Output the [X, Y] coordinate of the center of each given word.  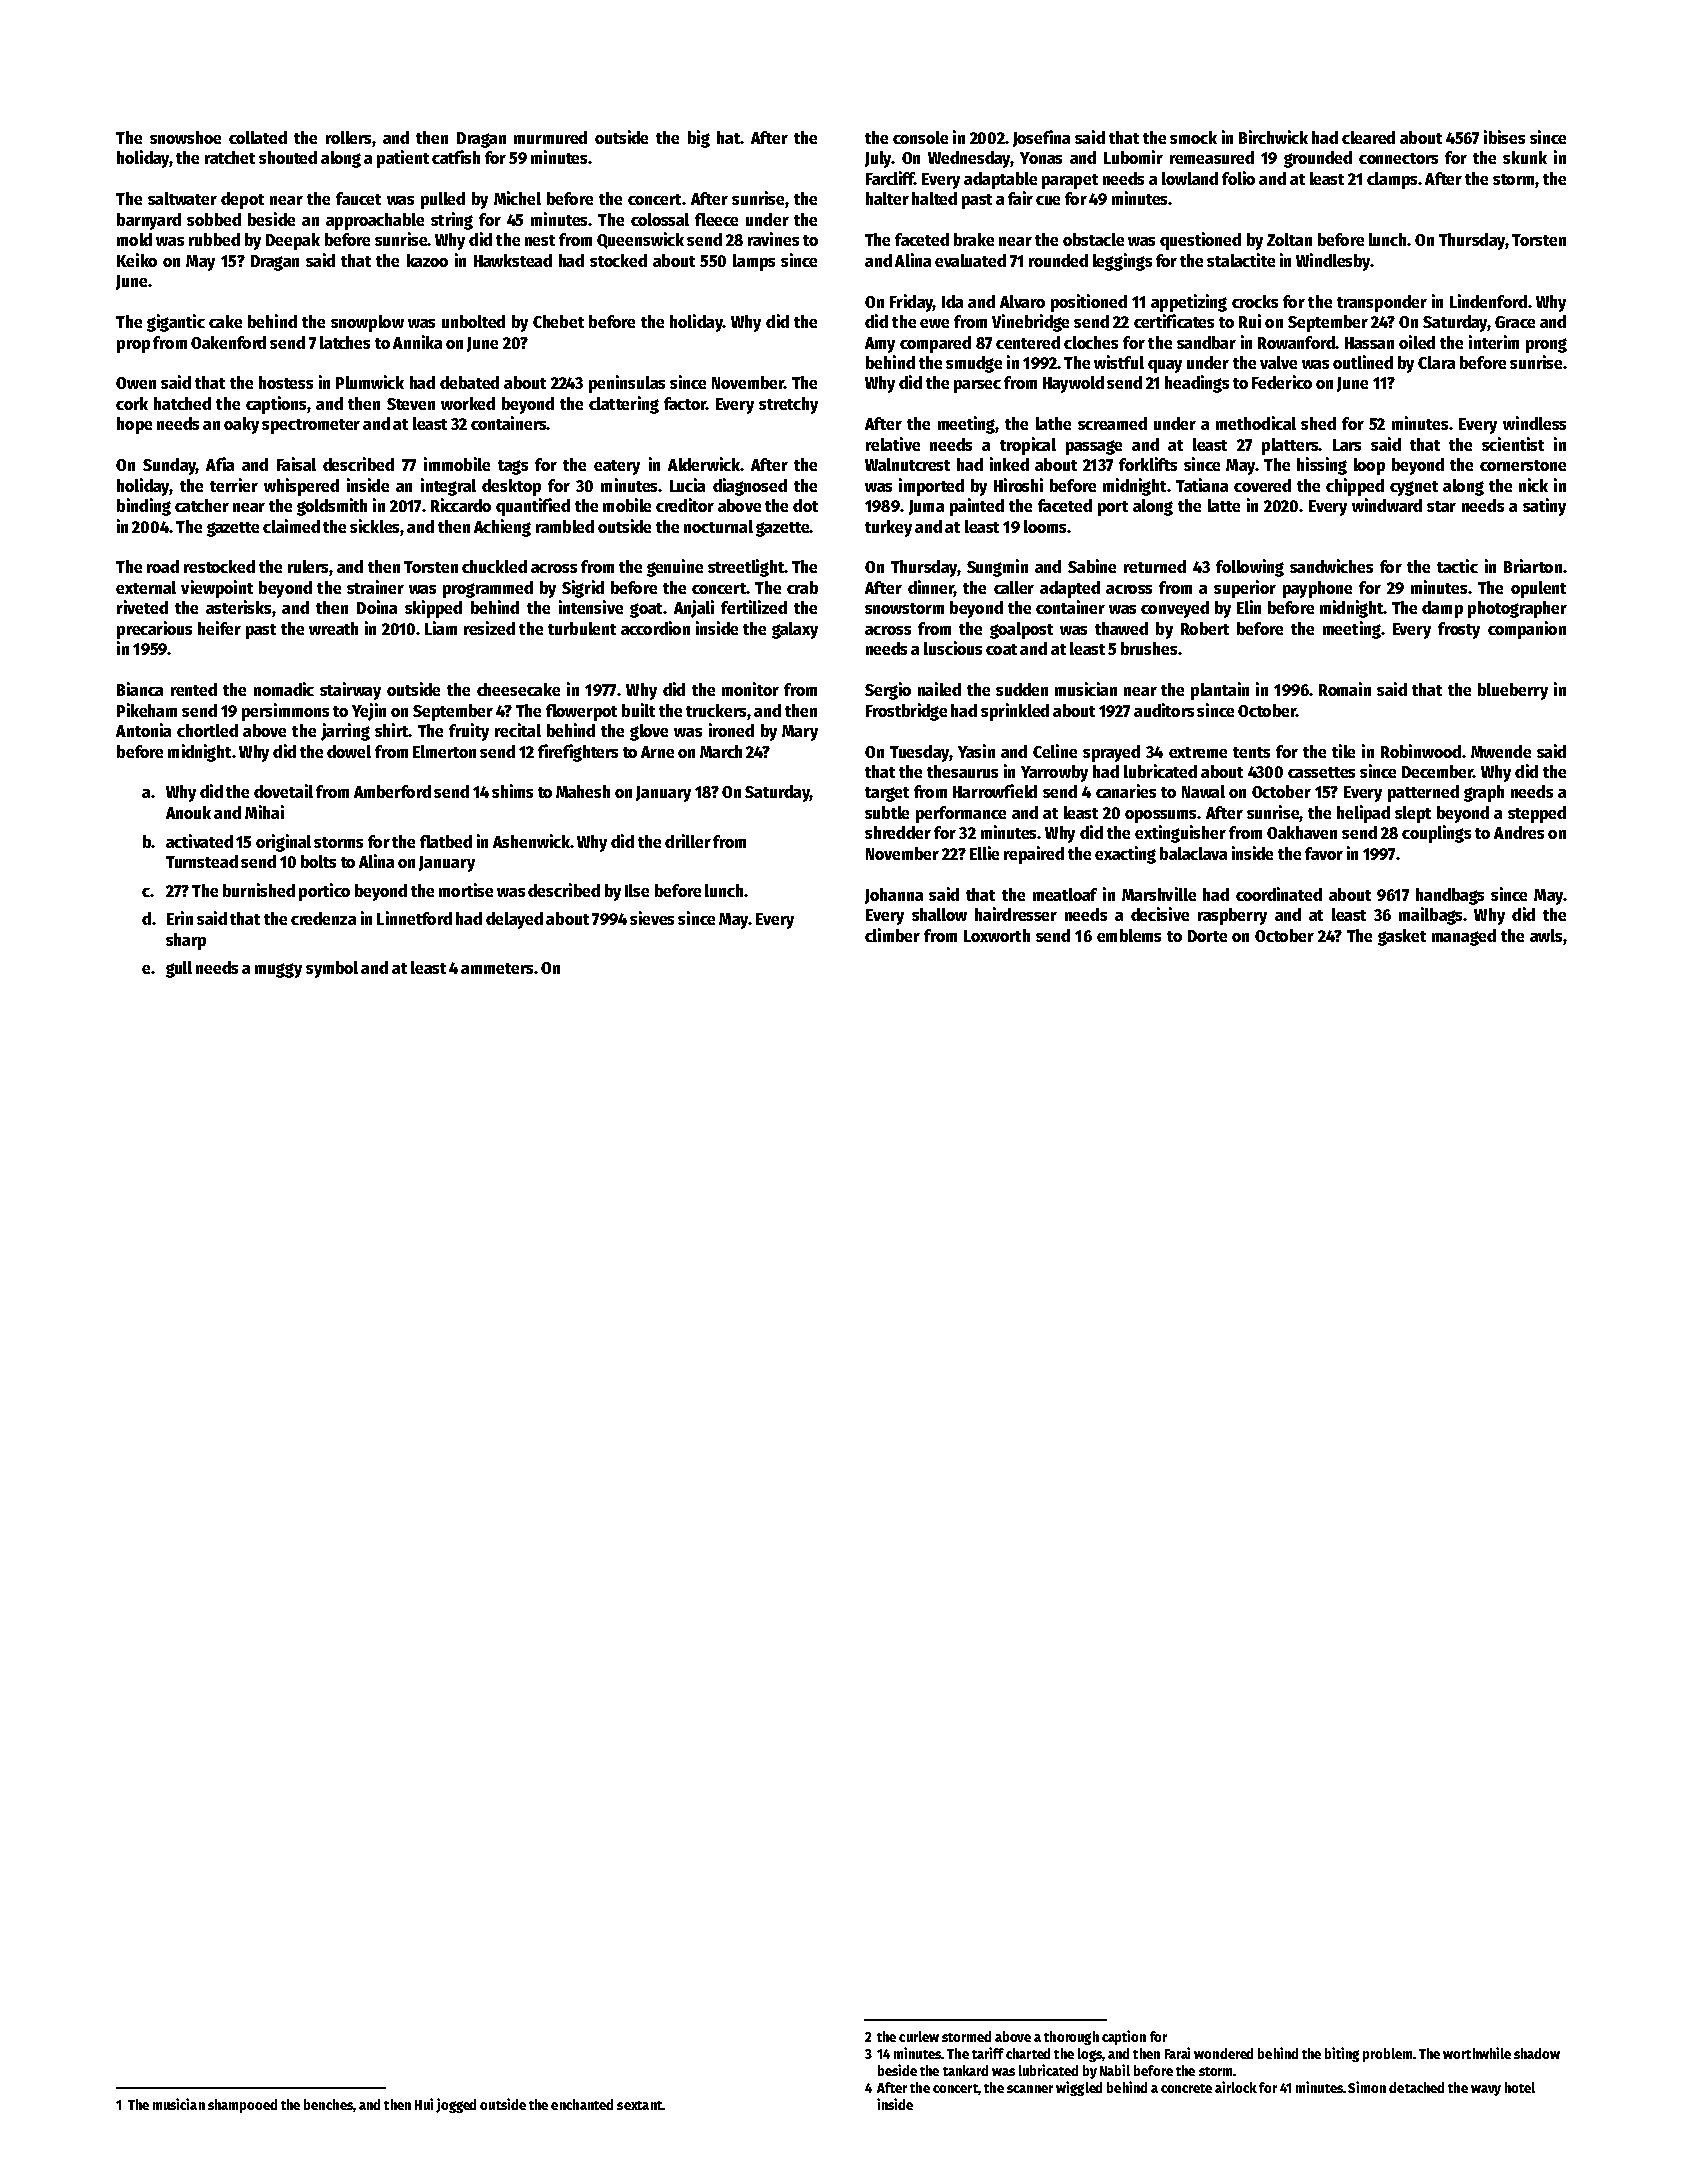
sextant [639, 2105]
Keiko [137, 260]
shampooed [242, 2106]
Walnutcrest [907, 464]
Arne [657, 752]
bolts [318, 861]
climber [892, 935]
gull [179, 969]
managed [1464, 937]
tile [1343, 751]
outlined [1363, 362]
